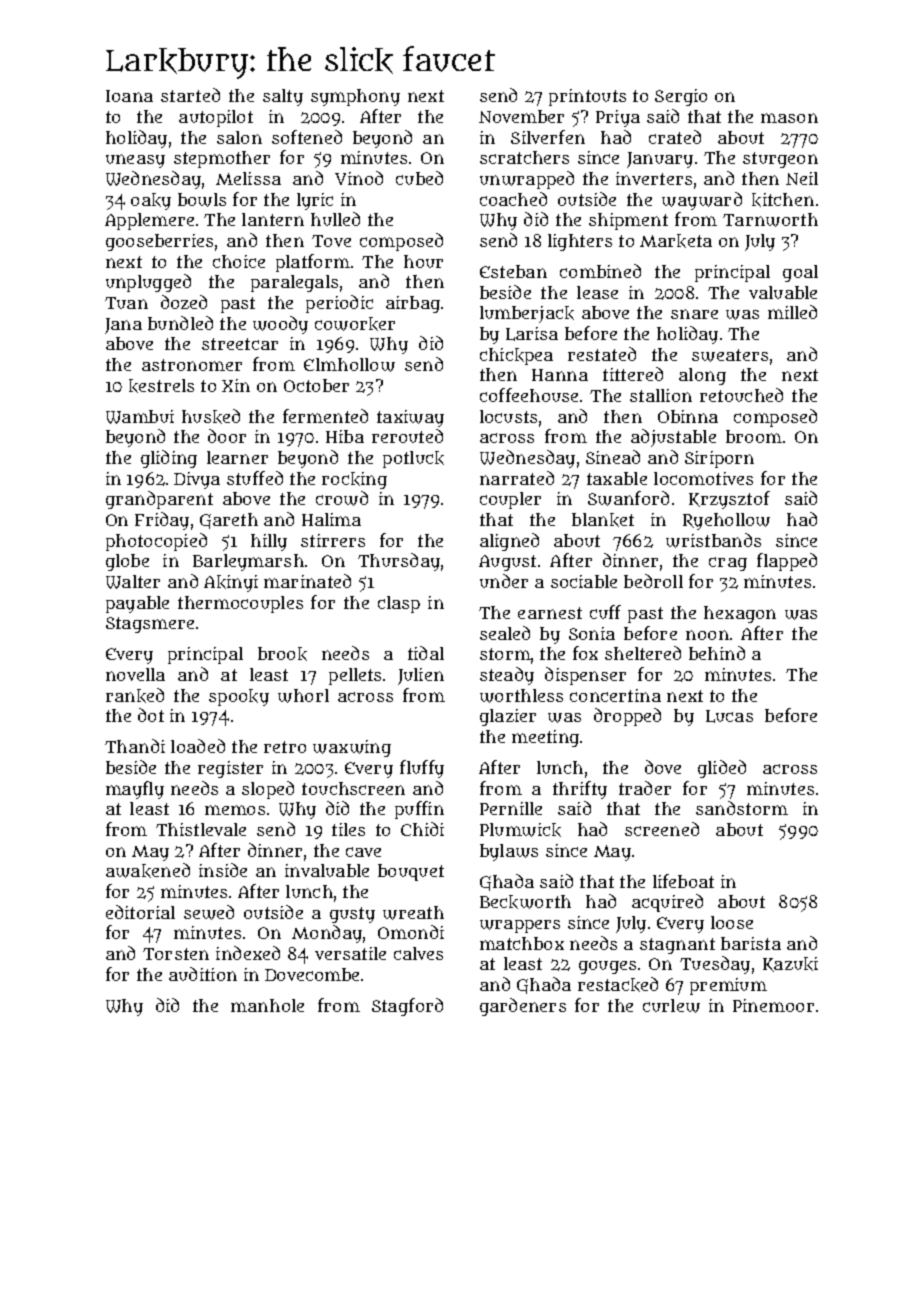  I want to click on steady, so click(507, 676).
